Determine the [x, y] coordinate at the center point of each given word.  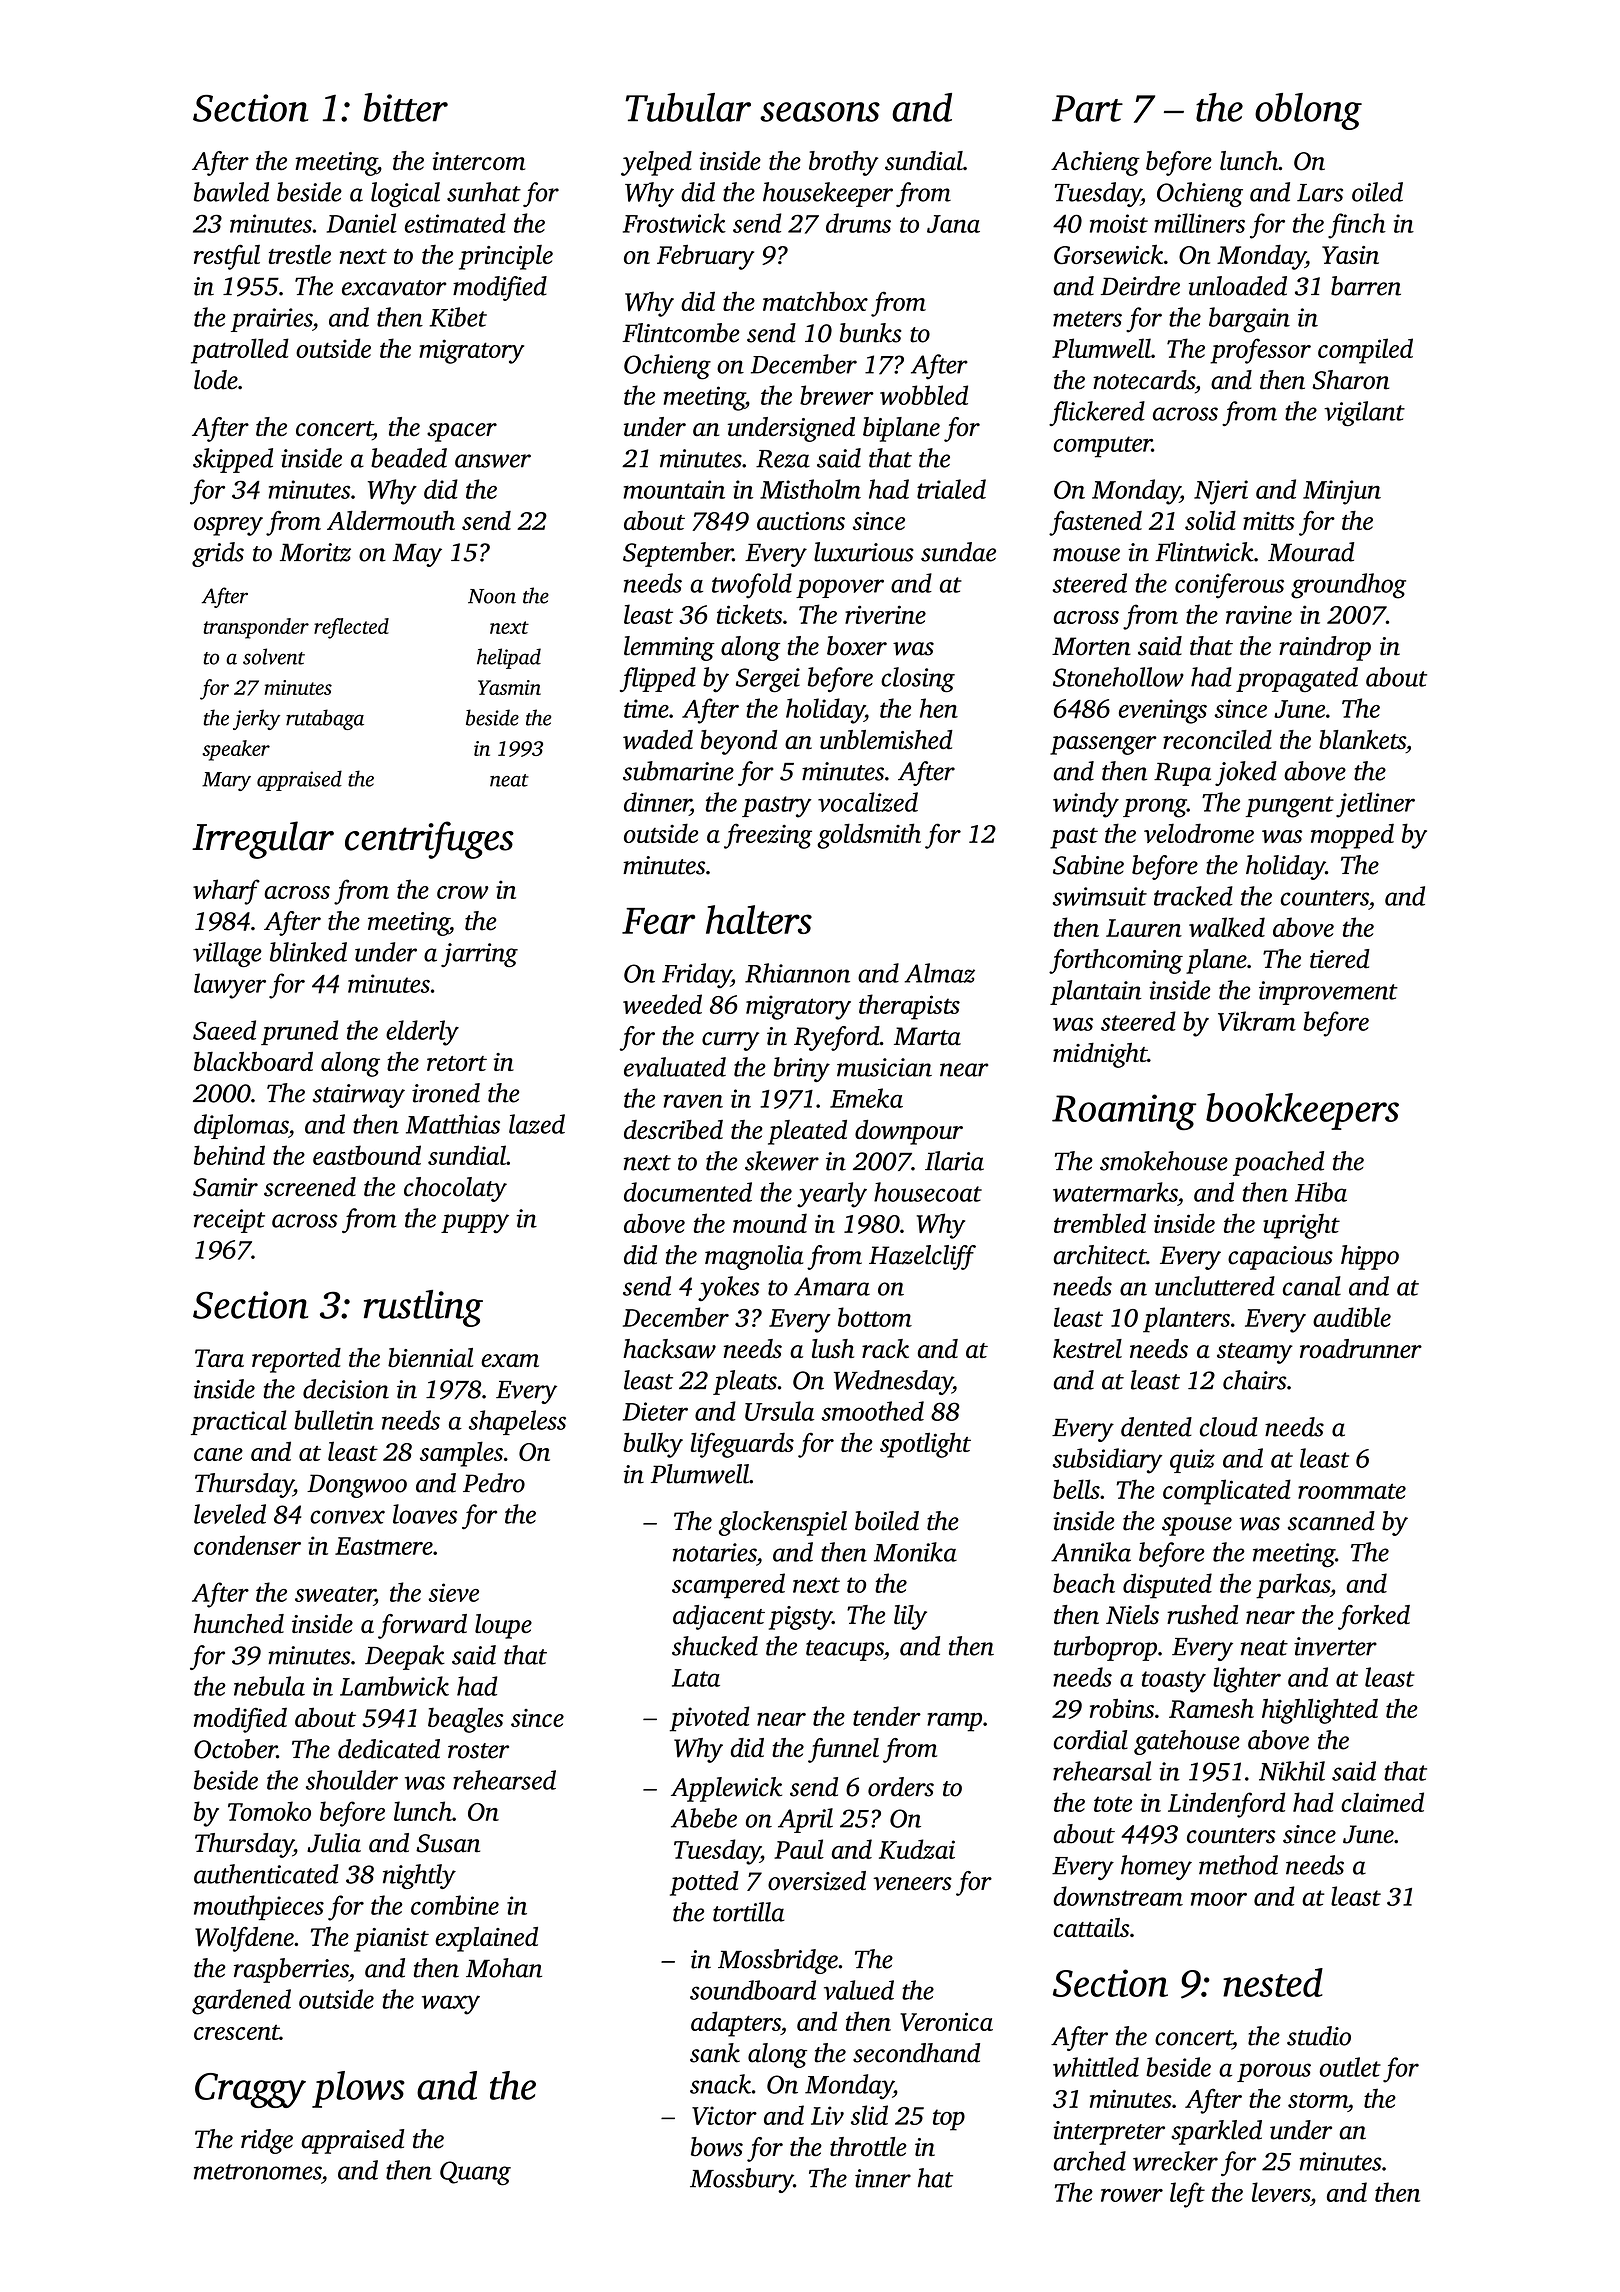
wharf [226, 892]
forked [1374, 1617]
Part [1087, 108]
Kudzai [917, 1849]
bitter [405, 107]
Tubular [688, 107]
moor [1219, 1899]
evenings [1163, 711]
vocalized [868, 802]
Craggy [250, 2090]
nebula [269, 1686]
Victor [724, 2115]
